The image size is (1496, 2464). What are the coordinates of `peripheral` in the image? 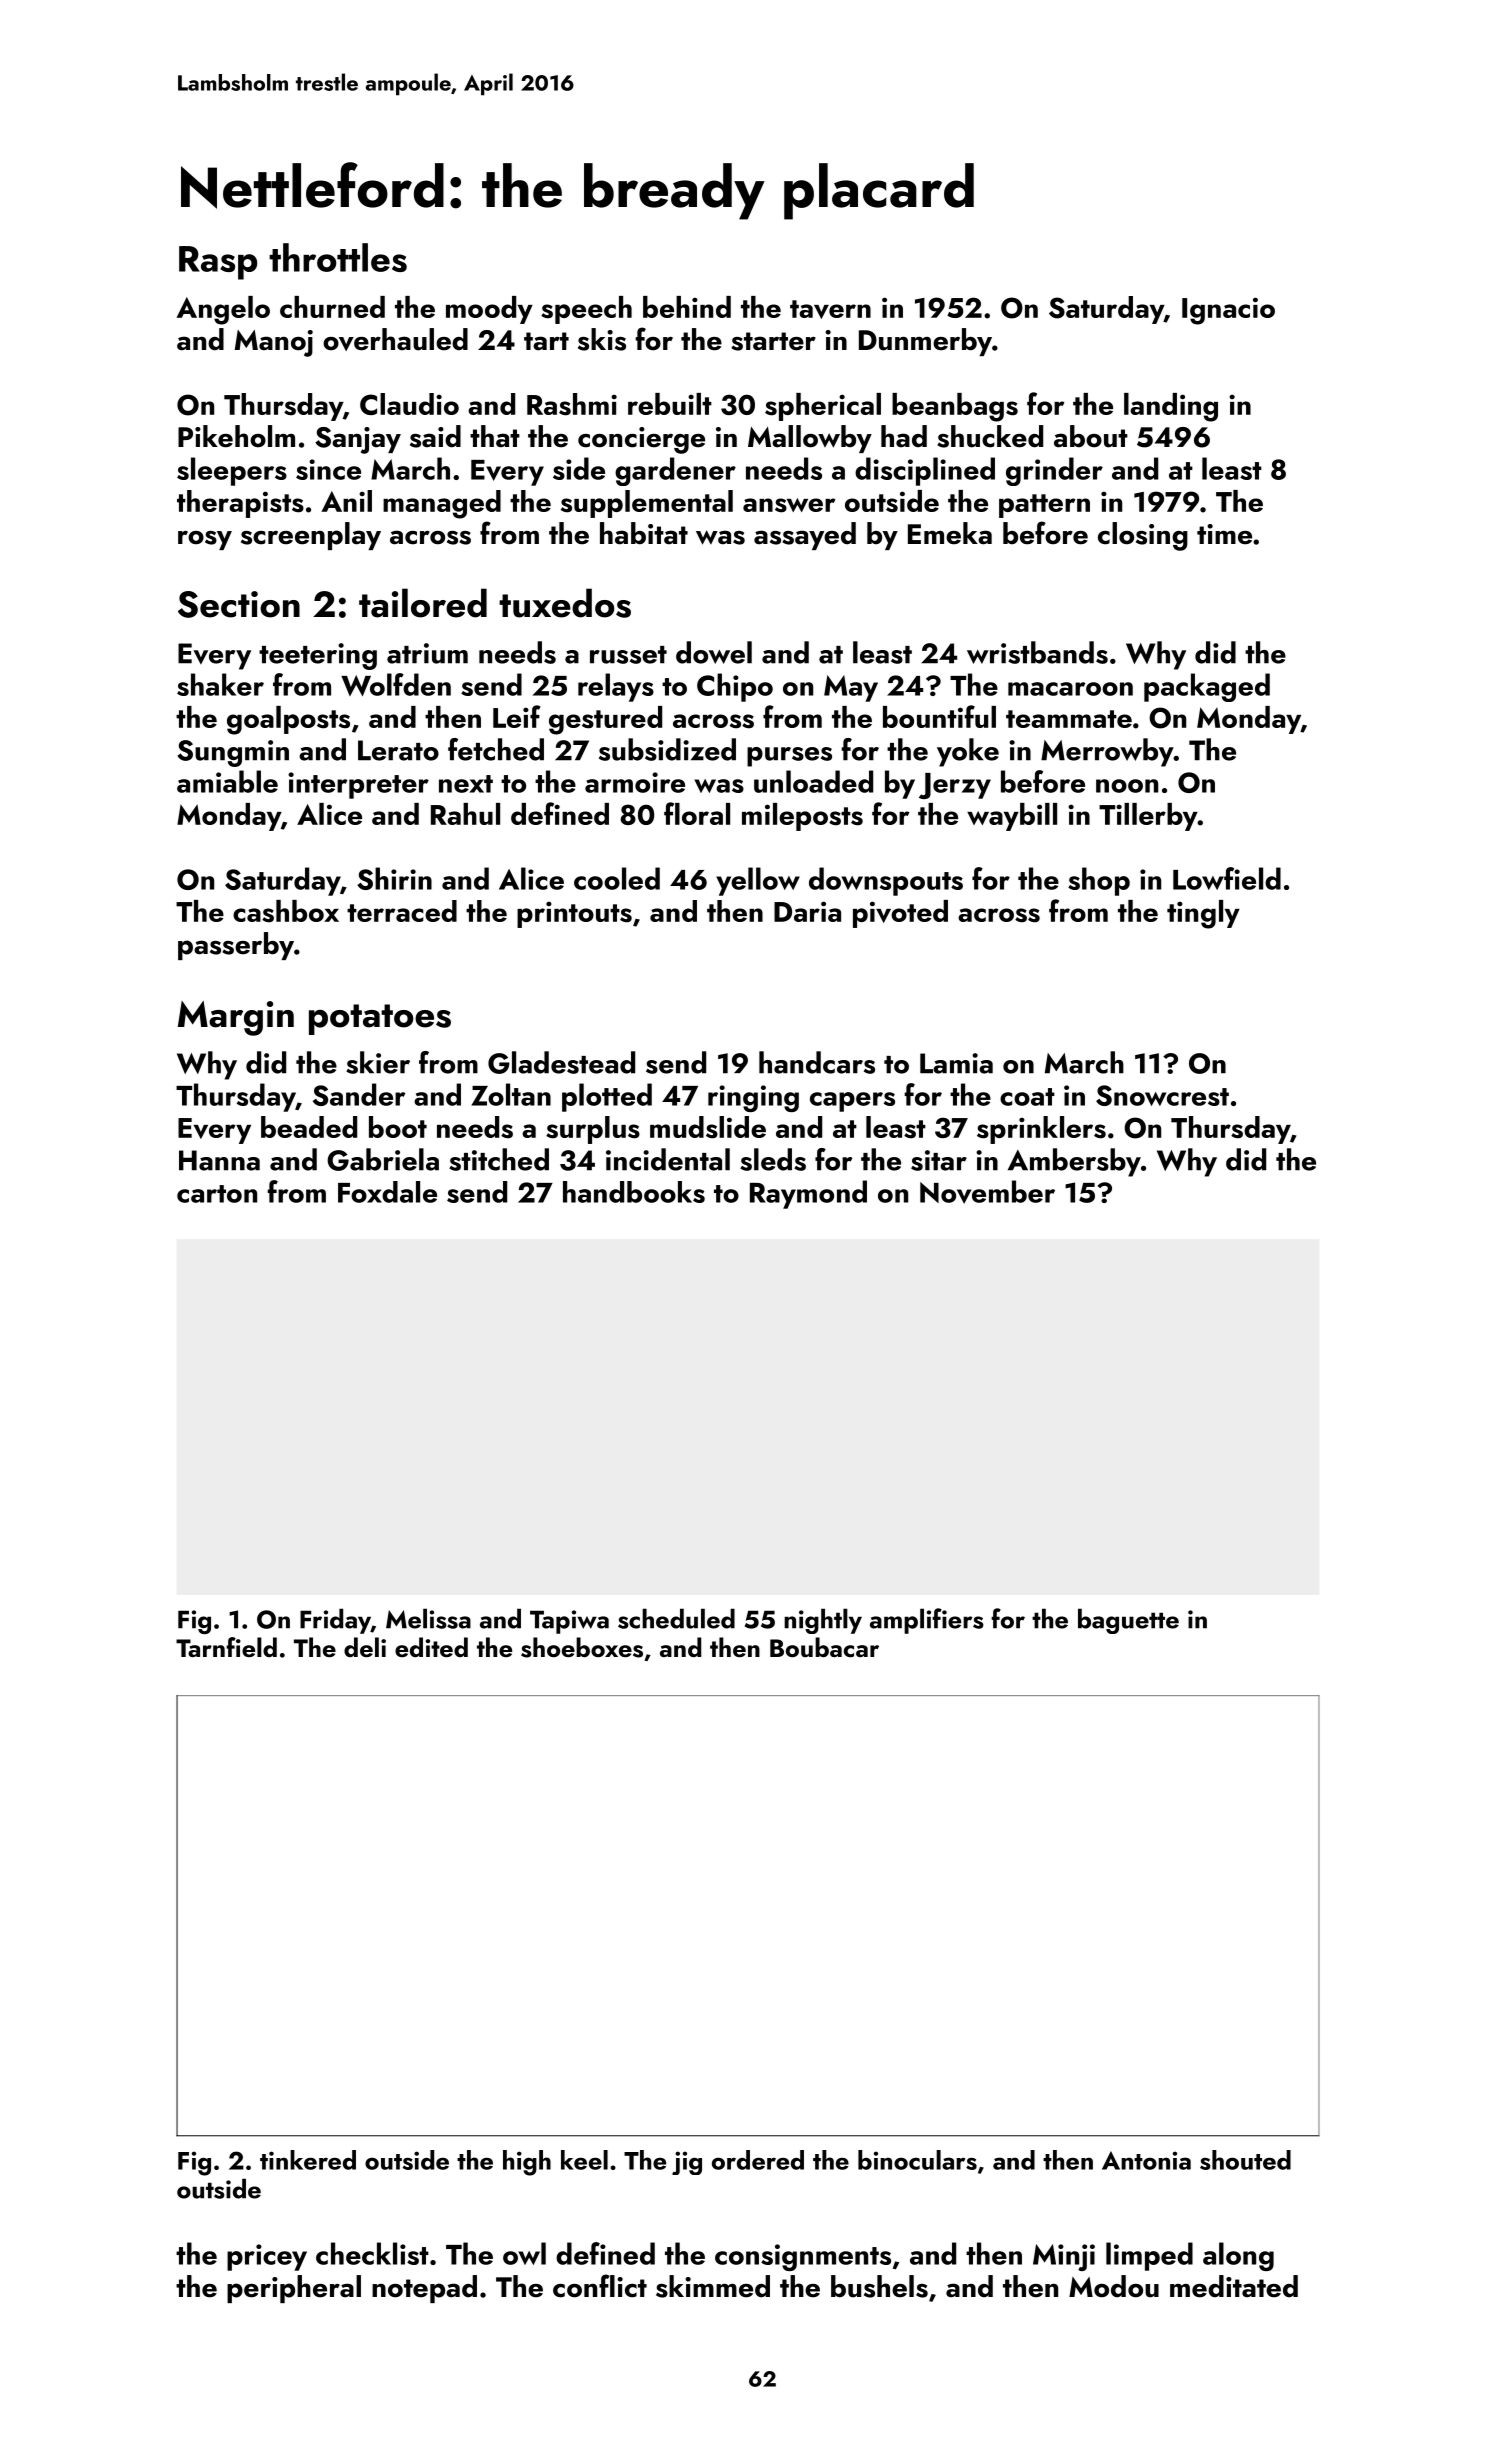 It's located at (294, 2289).
